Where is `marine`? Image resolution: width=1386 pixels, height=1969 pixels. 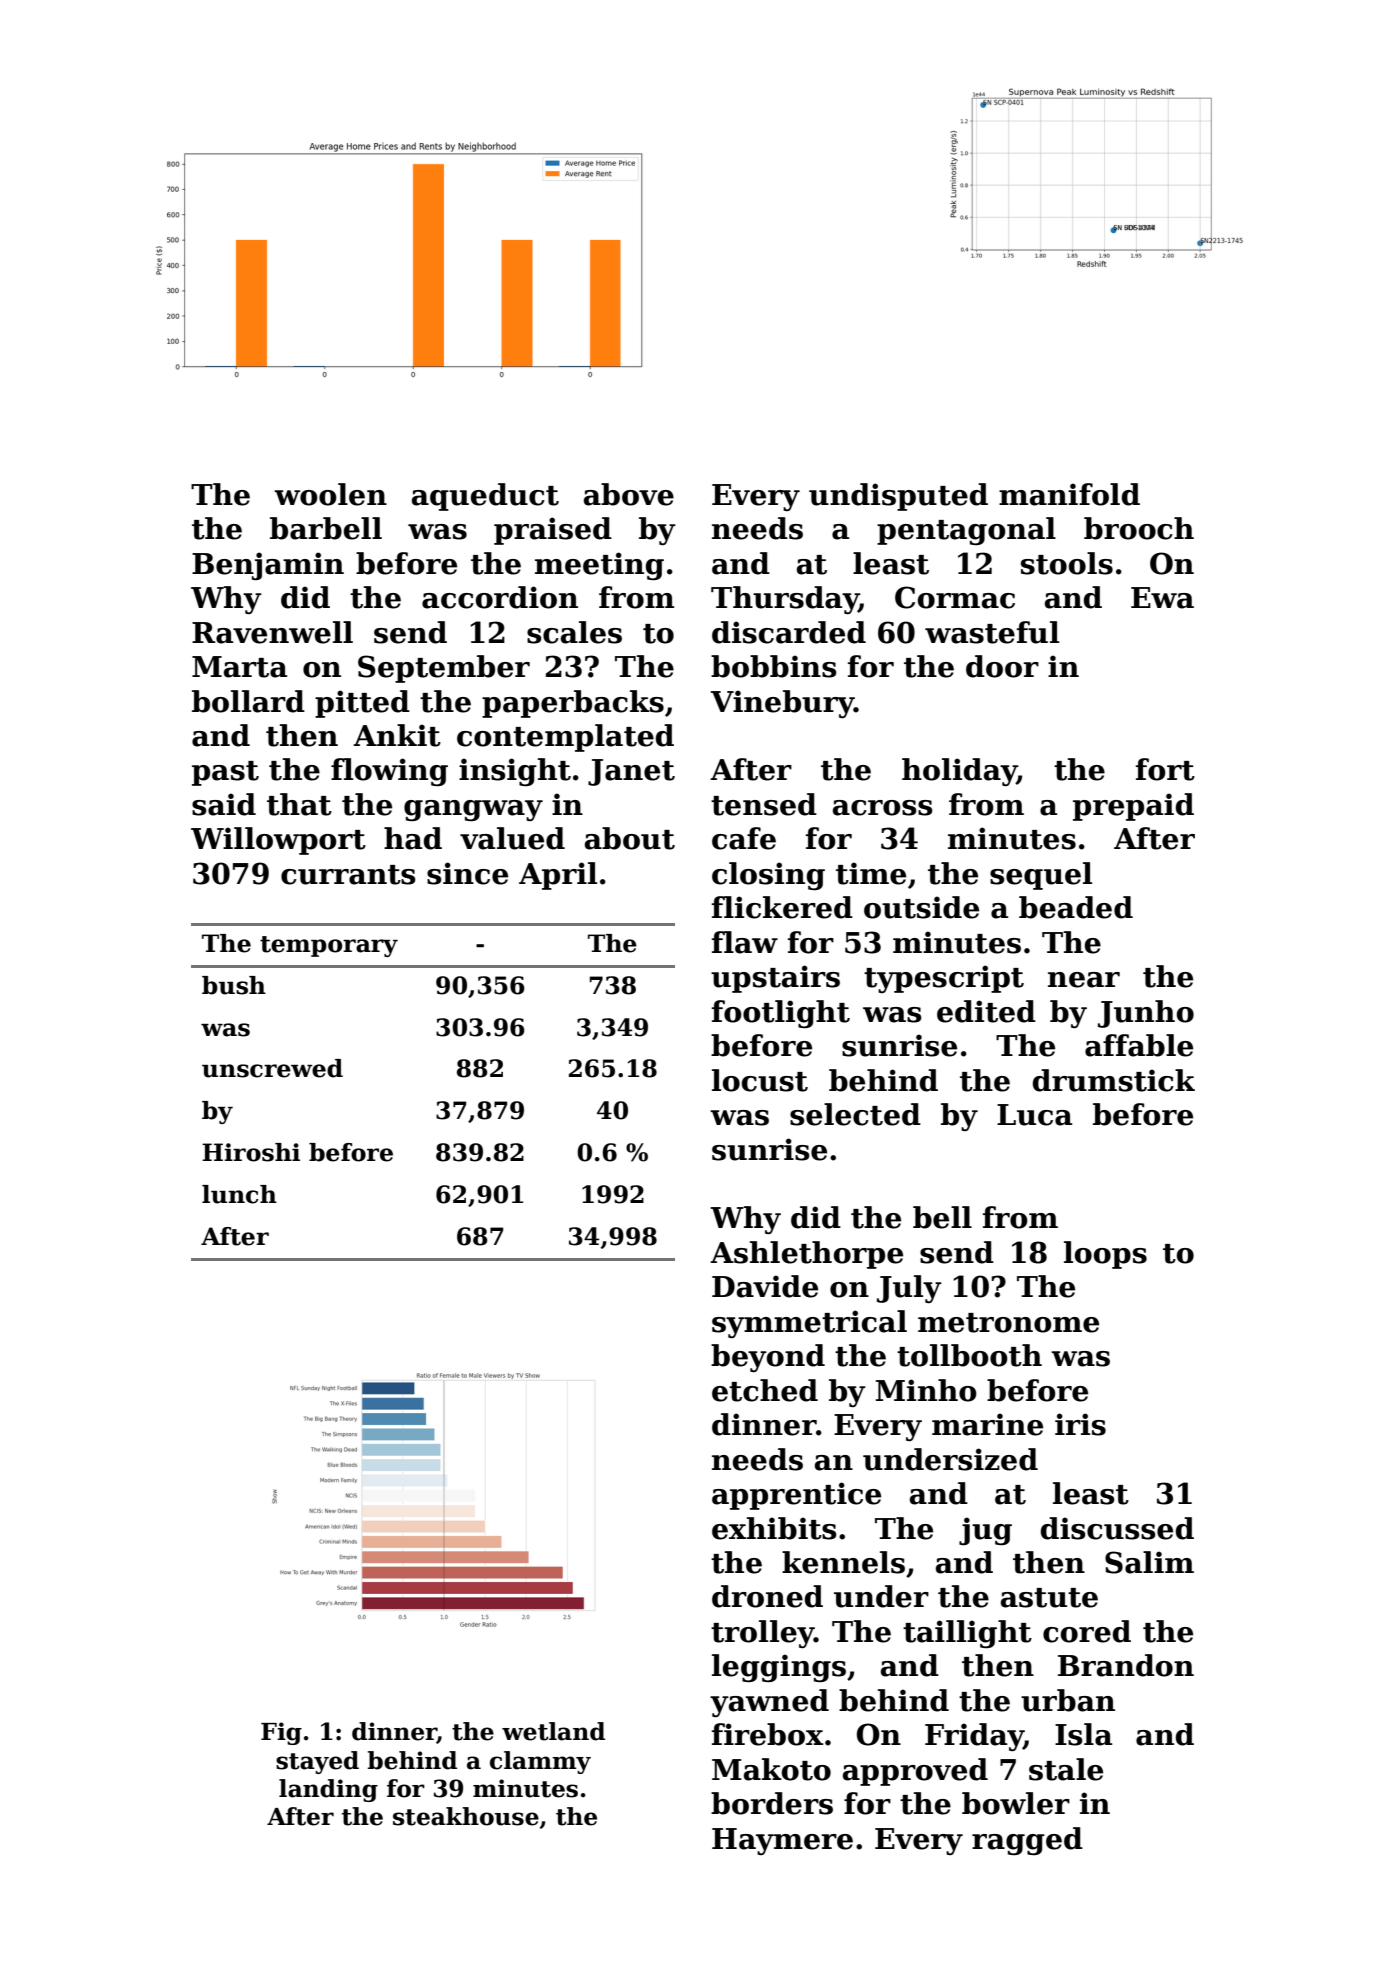
marine is located at coordinates (987, 1424).
